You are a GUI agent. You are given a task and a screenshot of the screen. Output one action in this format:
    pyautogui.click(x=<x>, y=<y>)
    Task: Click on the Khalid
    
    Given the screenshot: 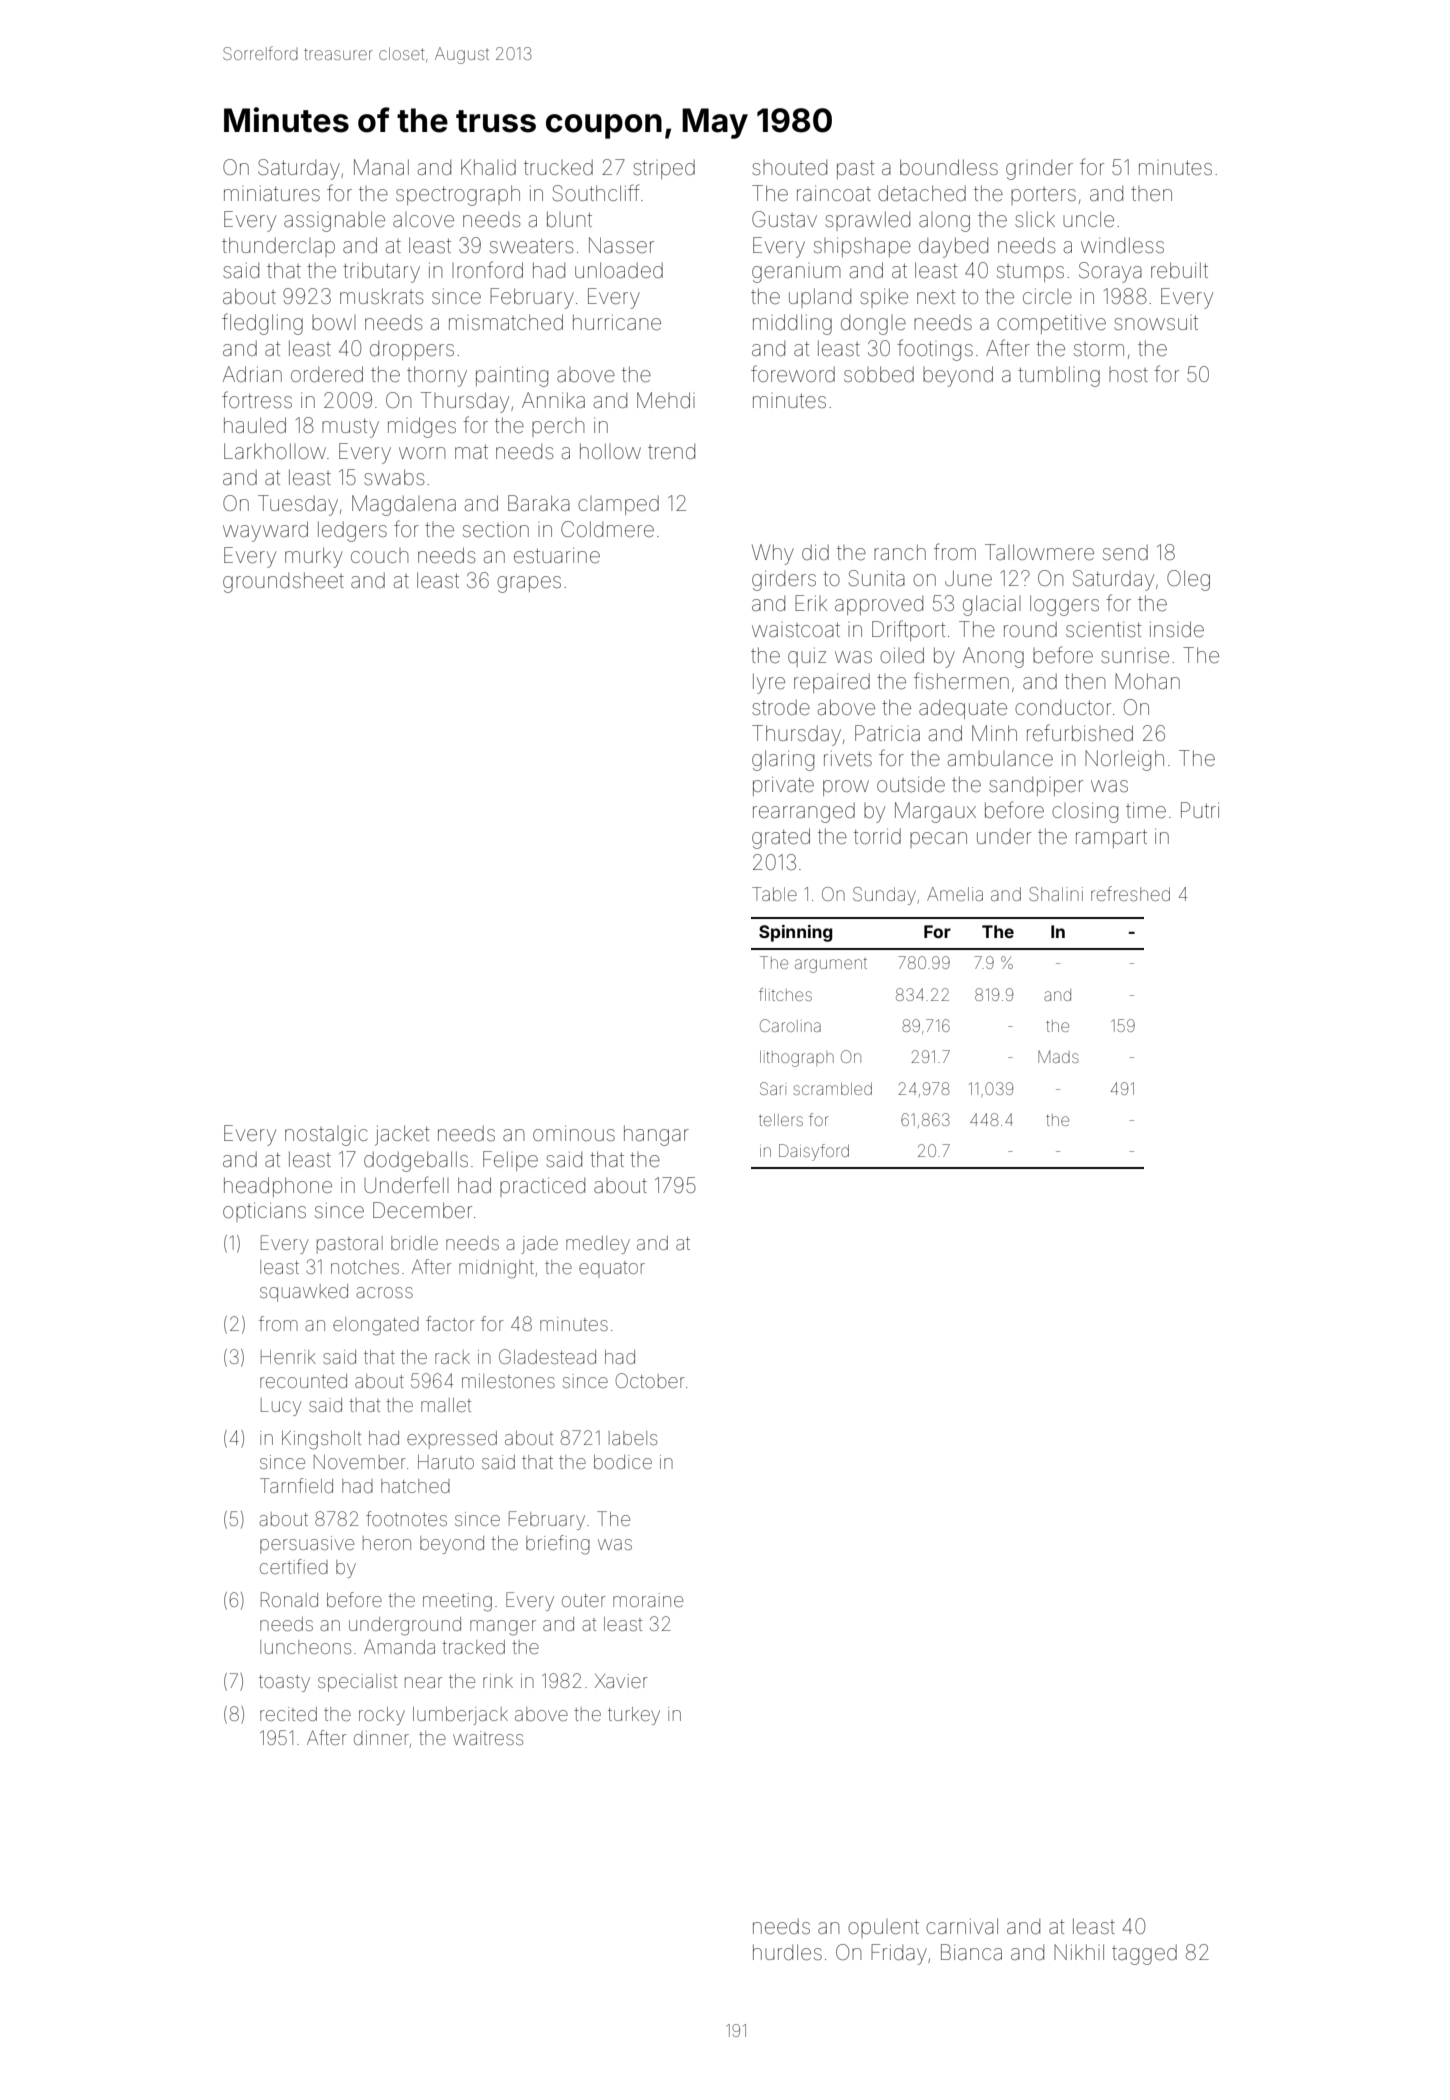 What is the action you would take?
    pyautogui.click(x=488, y=167)
